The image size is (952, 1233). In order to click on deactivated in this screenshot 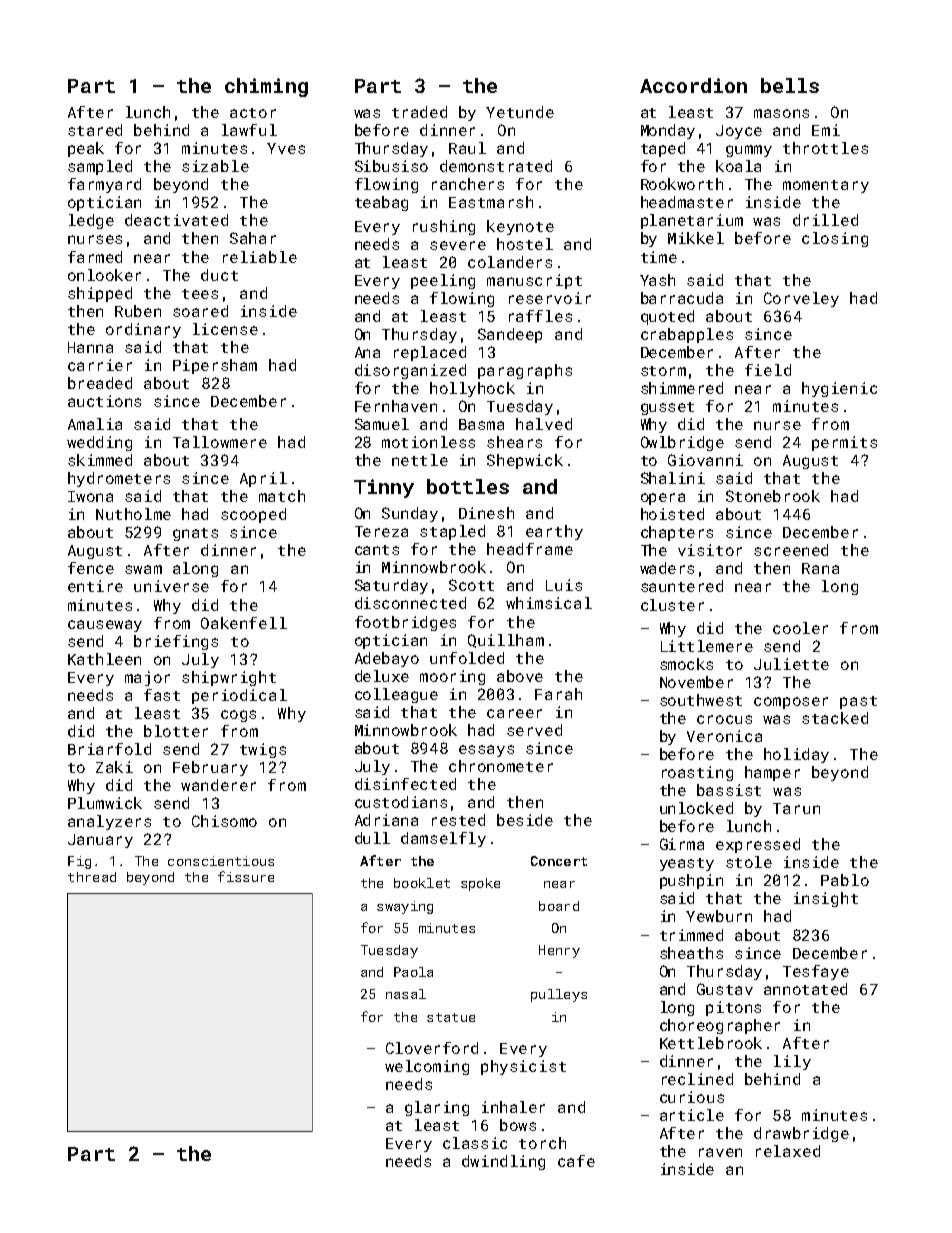, I will do `click(176, 220)`.
